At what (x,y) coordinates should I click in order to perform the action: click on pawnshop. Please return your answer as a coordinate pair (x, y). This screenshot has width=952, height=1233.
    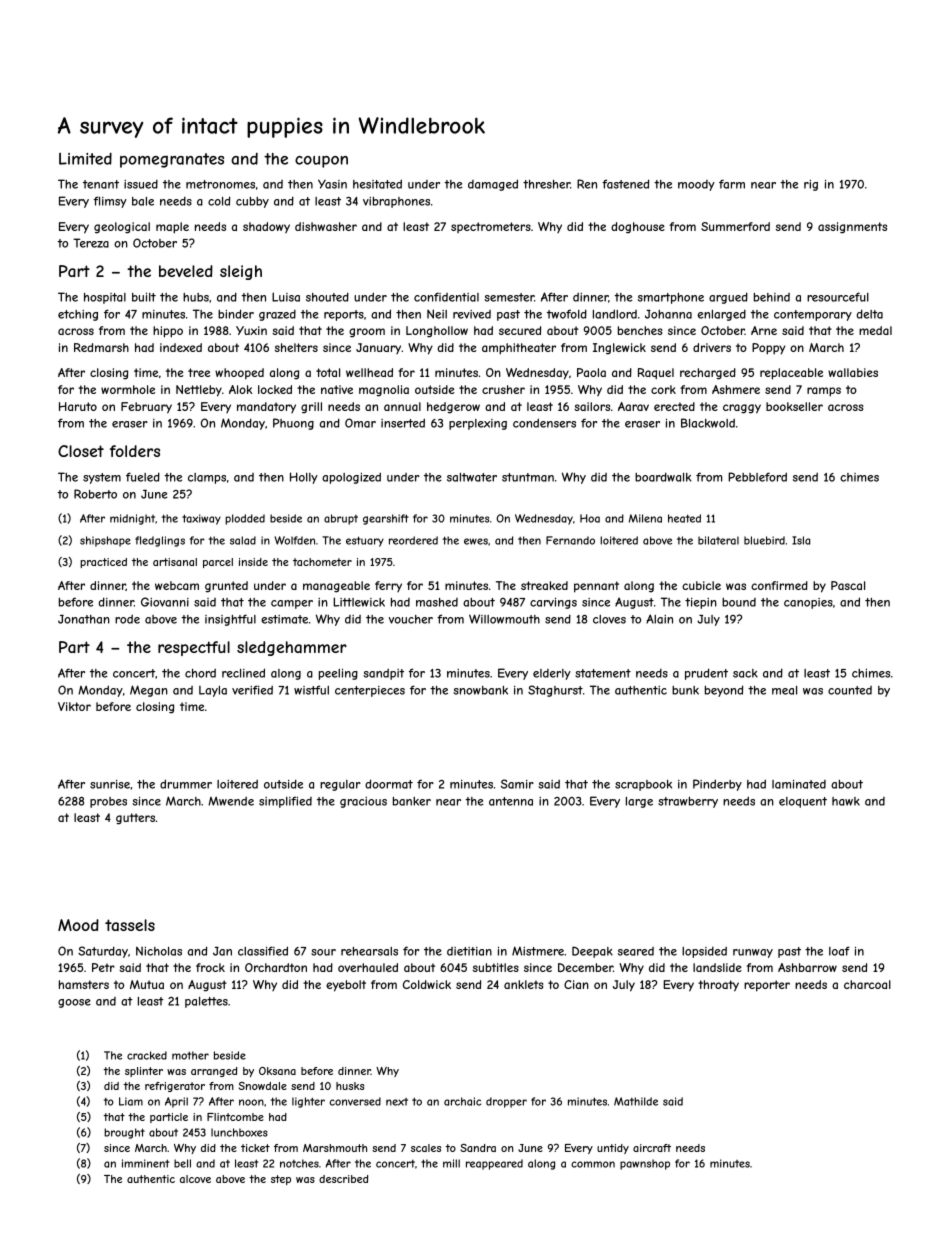
    Looking at the image, I should click on (645, 1164).
